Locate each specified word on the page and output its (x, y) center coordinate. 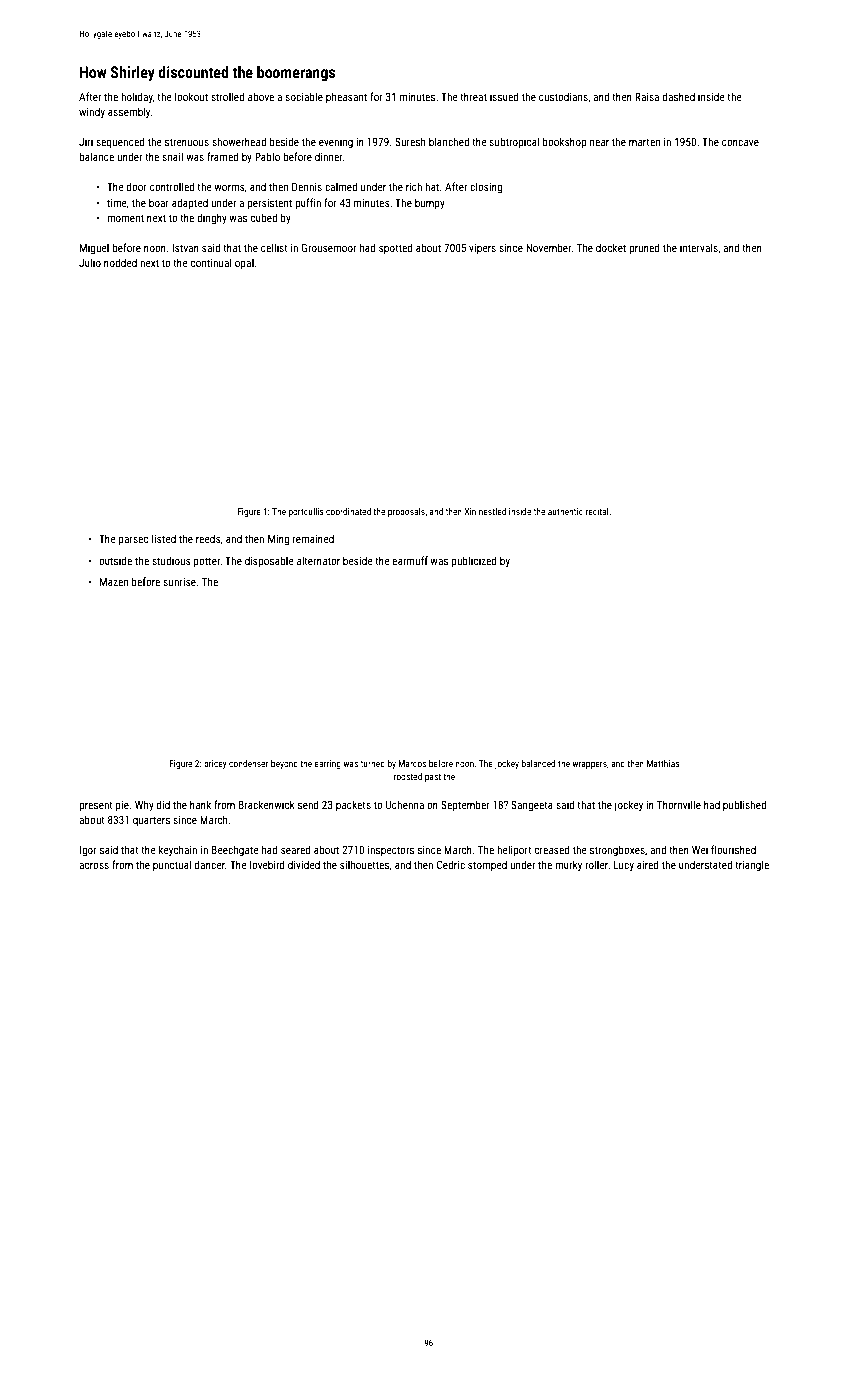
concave (740, 143)
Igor (88, 851)
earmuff (410, 560)
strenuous (187, 142)
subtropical (514, 142)
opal (244, 264)
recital (597, 511)
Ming (278, 540)
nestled (492, 511)
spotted (396, 248)
